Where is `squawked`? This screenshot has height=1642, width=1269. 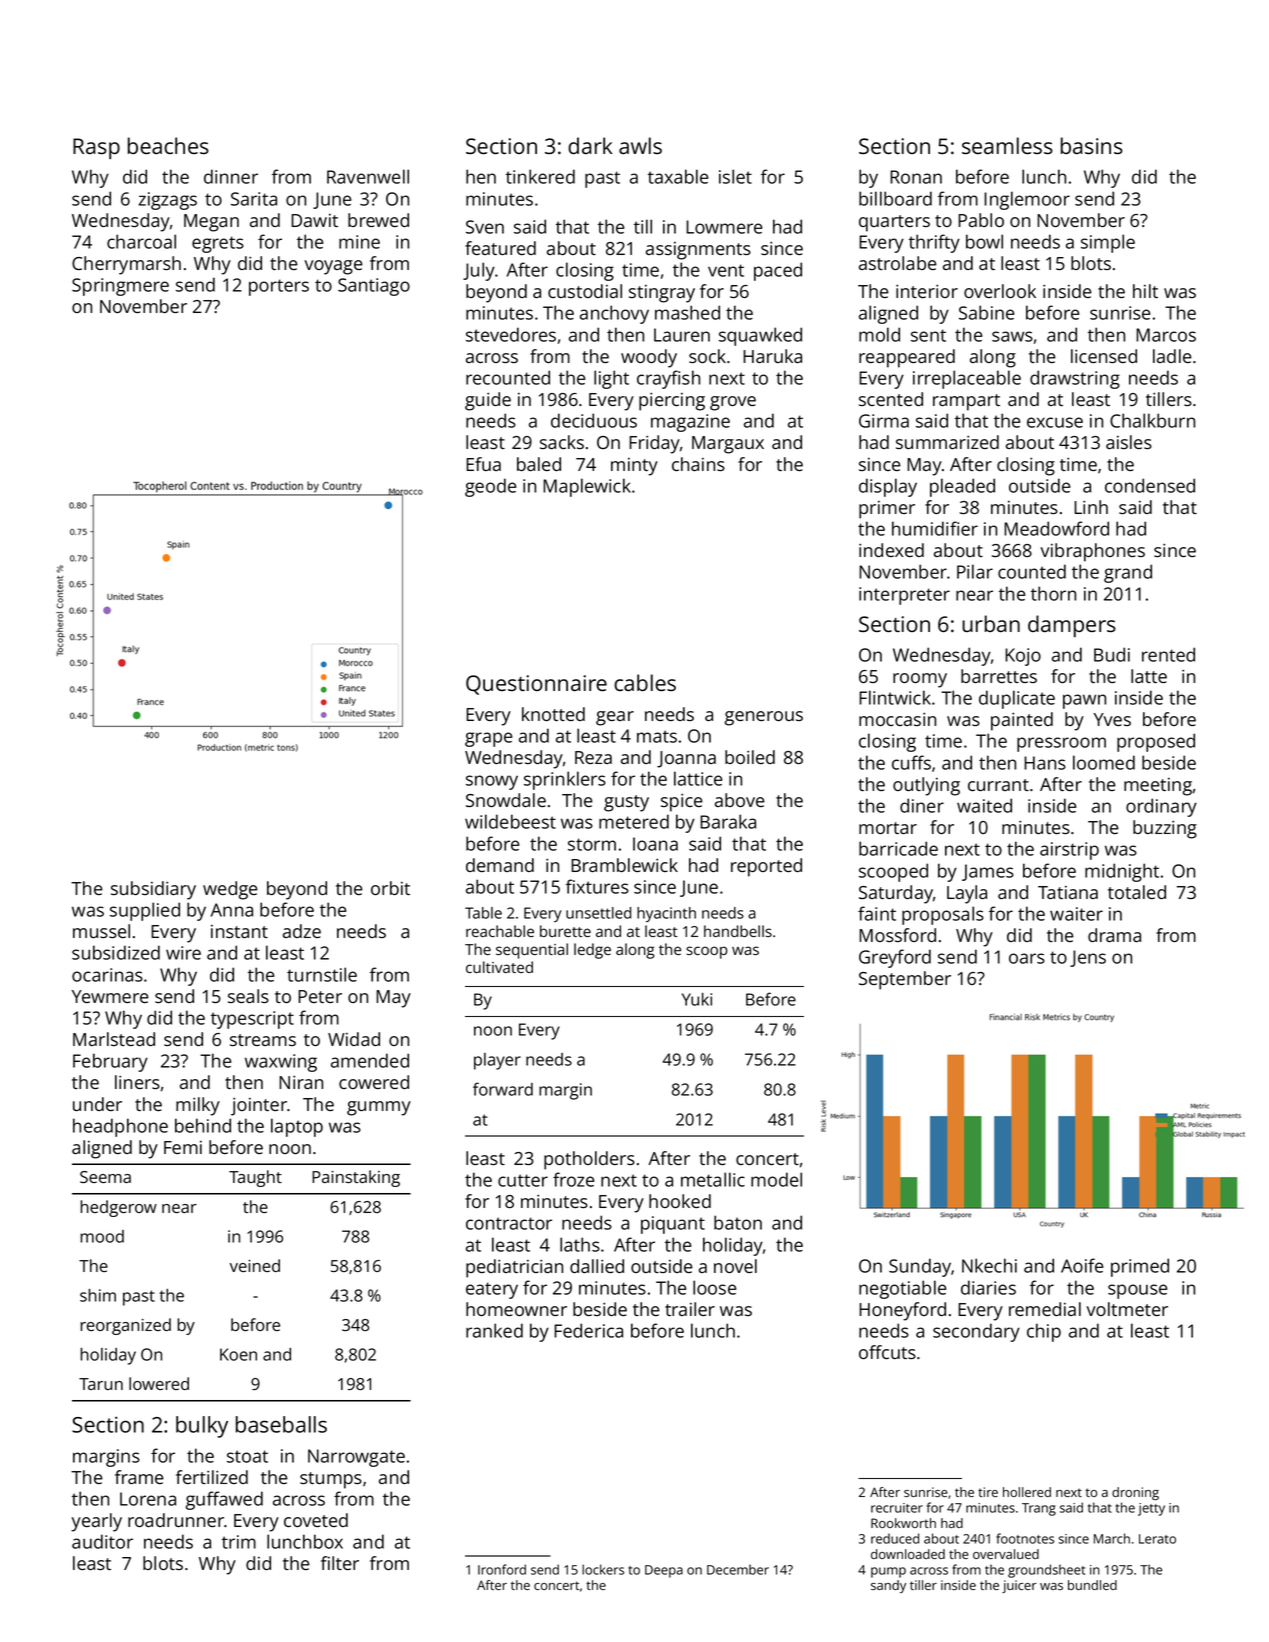 squawked is located at coordinates (760, 336).
